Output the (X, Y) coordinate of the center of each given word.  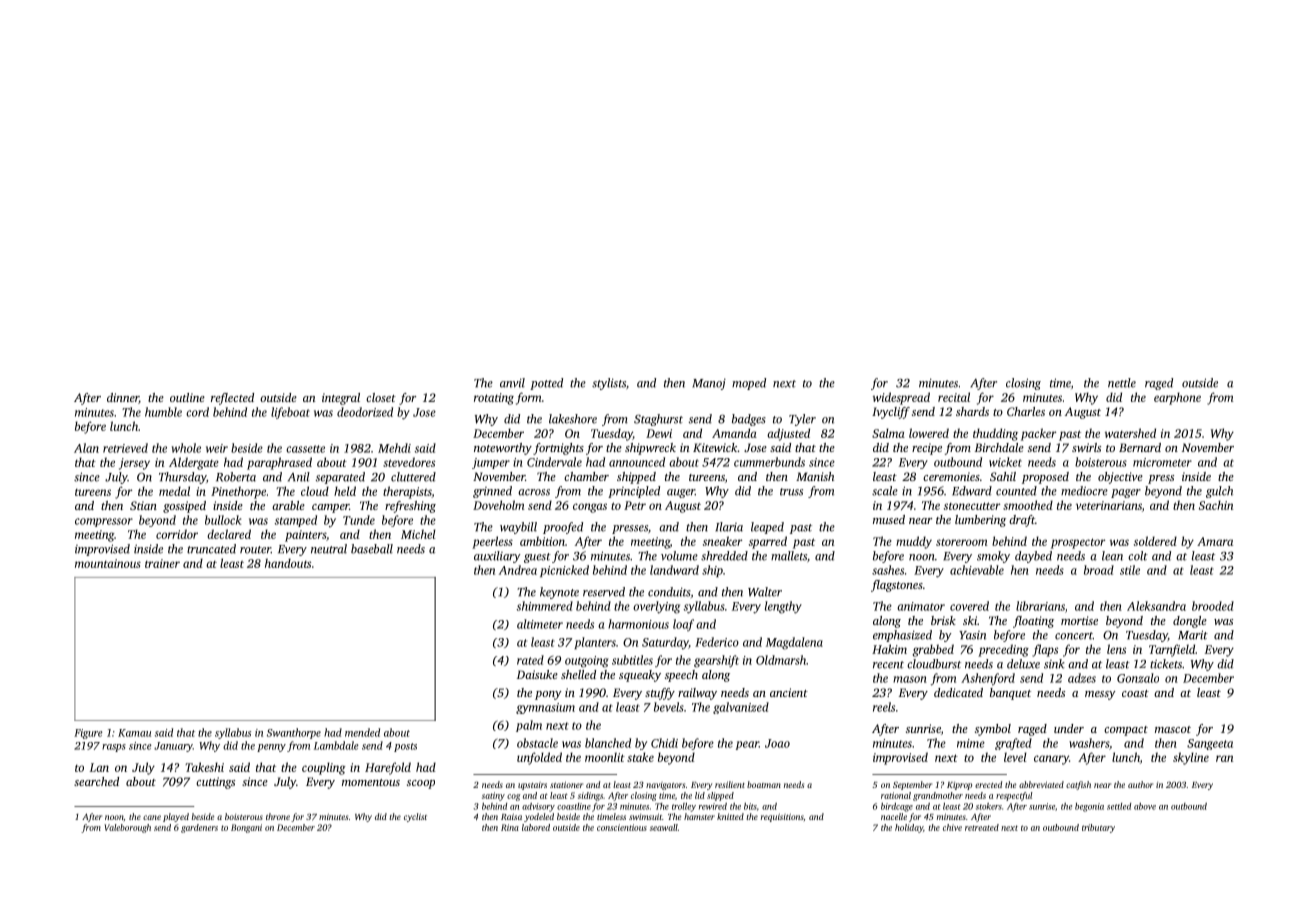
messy (1100, 695)
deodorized (365, 412)
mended (362, 732)
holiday (909, 828)
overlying (656, 607)
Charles (1026, 411)
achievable (977, 570)
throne (278, 816)
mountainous (108, 563)
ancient (789, 692)
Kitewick (715, 447)
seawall (664, 827)
